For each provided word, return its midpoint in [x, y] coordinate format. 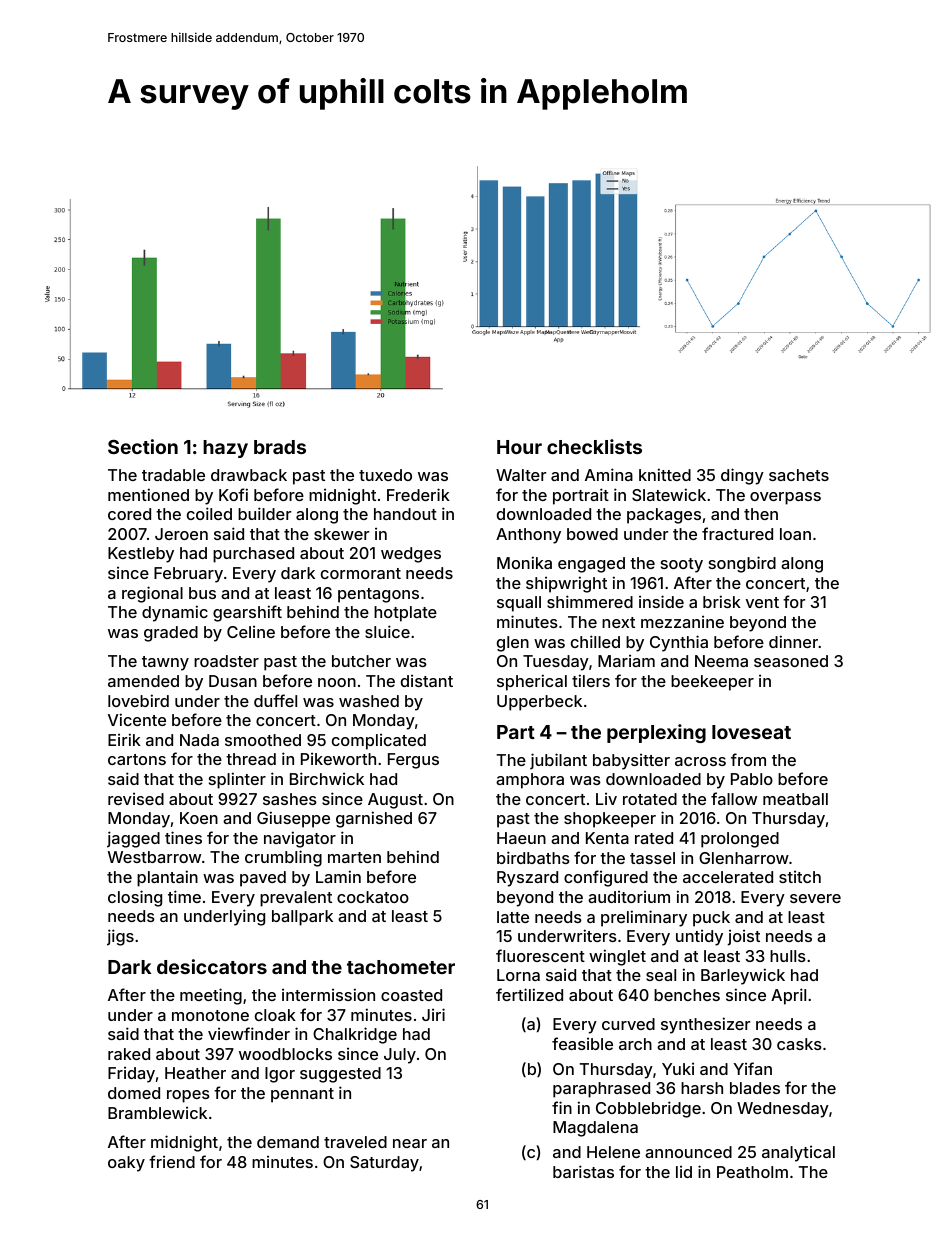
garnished [374, 819]
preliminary [644, 918]
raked [129, 1054]
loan [795, 534]
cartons [137, 759]
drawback [249, 475]
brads [280, 447]
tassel [652, 858]
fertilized [529, 994]
